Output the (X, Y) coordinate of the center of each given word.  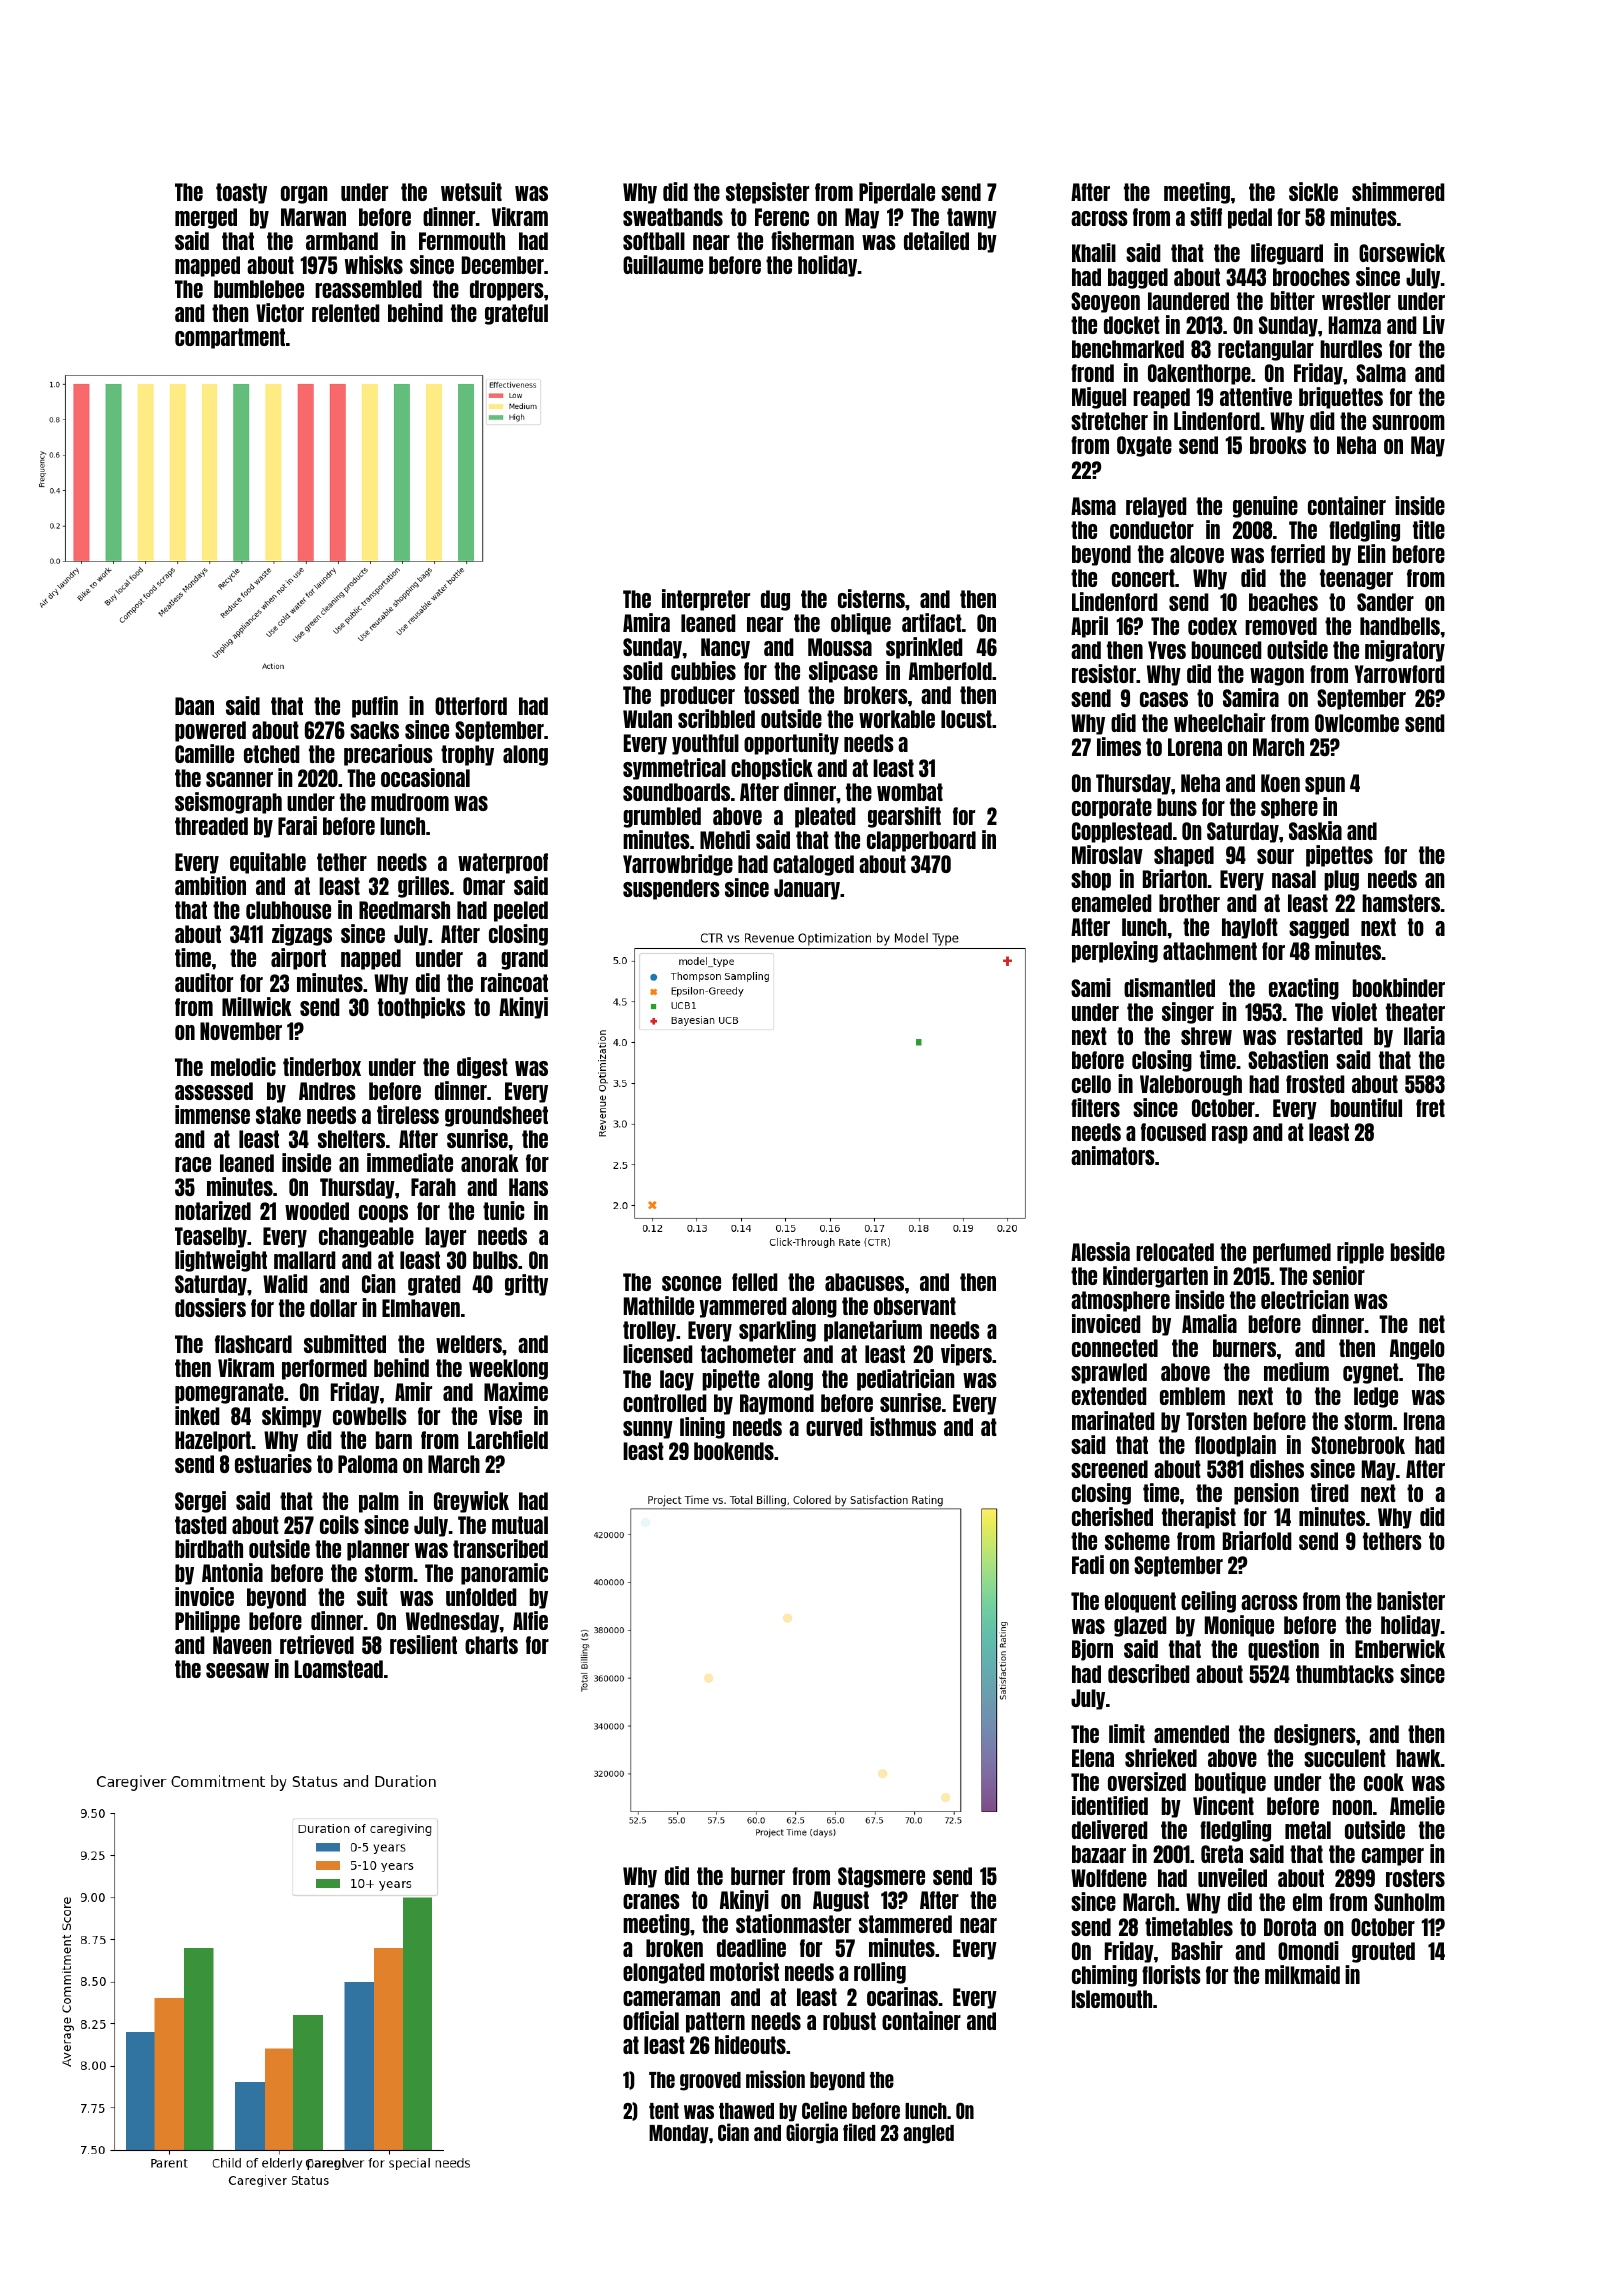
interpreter (706, 600)
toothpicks (421, 1008)
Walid (285, 1283)
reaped (1161, 398)
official (651, 2020)
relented (346, 313)
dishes (1277, 1468)
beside (1418, 1251)
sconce (691, 1283)
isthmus (903, 1426)
